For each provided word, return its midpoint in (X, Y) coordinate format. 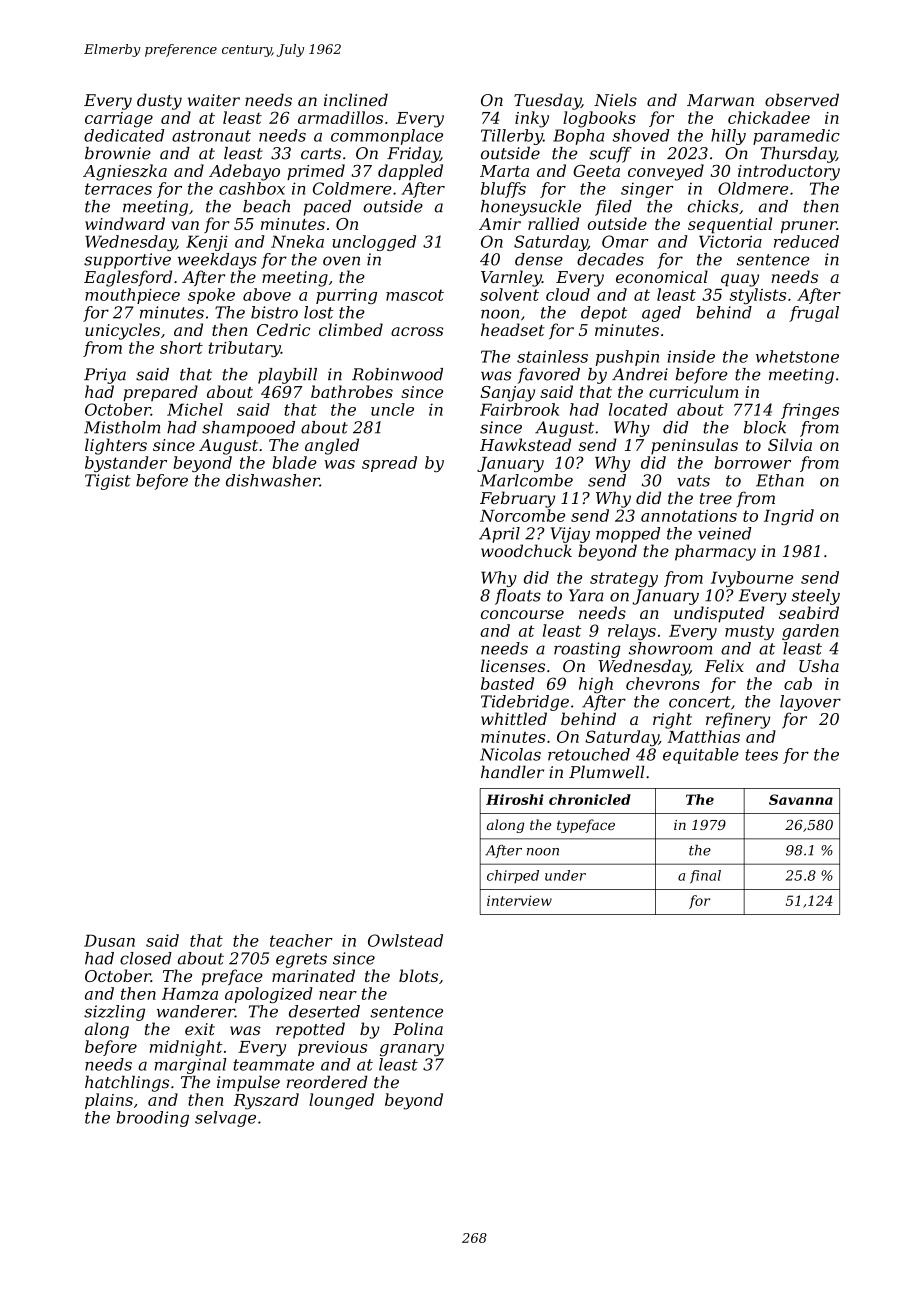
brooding (152, 1119)
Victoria (730, 241)
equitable (701, 756)
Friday (413, 155)
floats (518, 597)
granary (412, 1050)
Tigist (108, 482)
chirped (513, 877)
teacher (301, 940)
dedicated (124, 135)
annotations (689, 516)
